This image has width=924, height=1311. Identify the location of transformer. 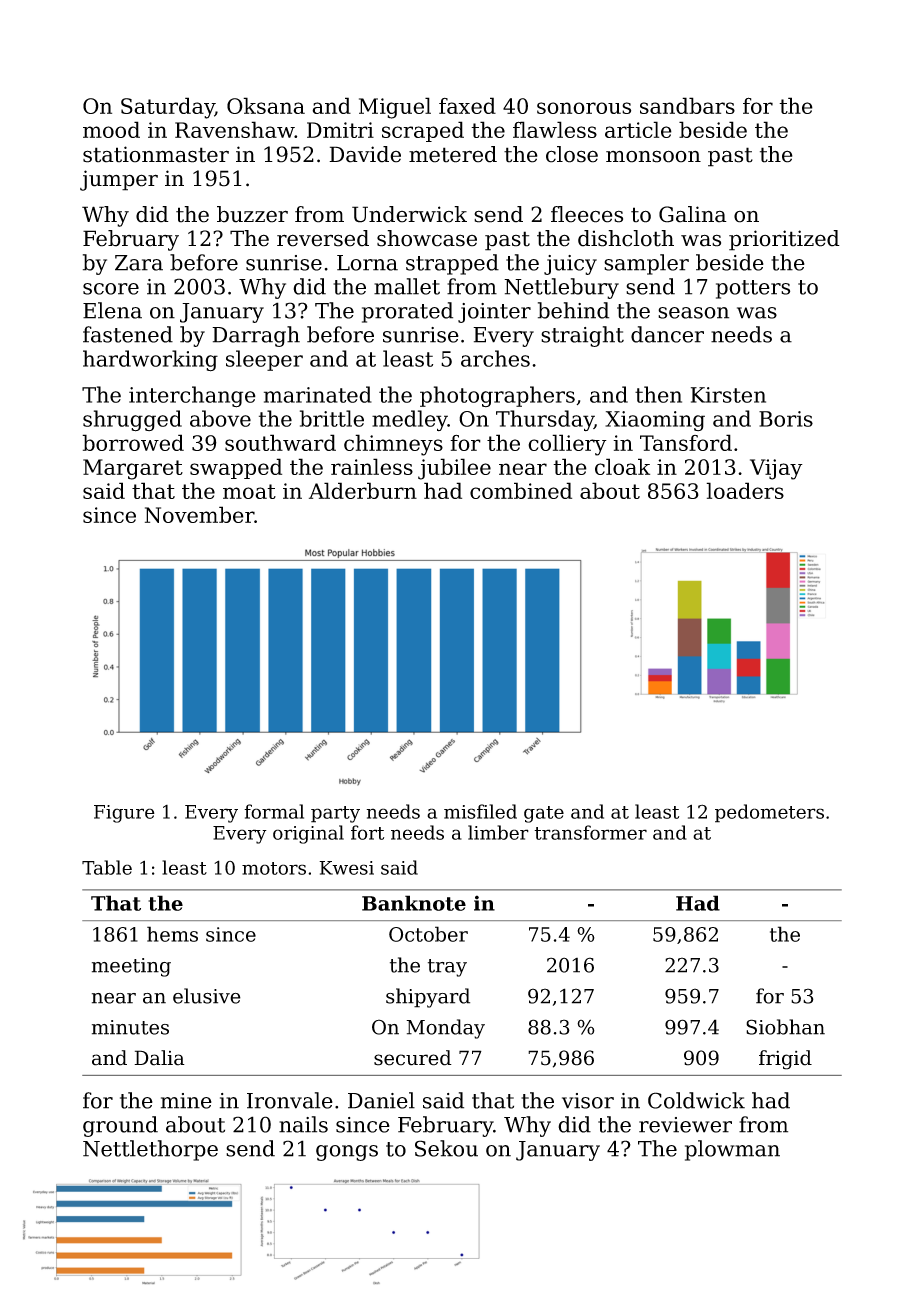
(590, 832).
